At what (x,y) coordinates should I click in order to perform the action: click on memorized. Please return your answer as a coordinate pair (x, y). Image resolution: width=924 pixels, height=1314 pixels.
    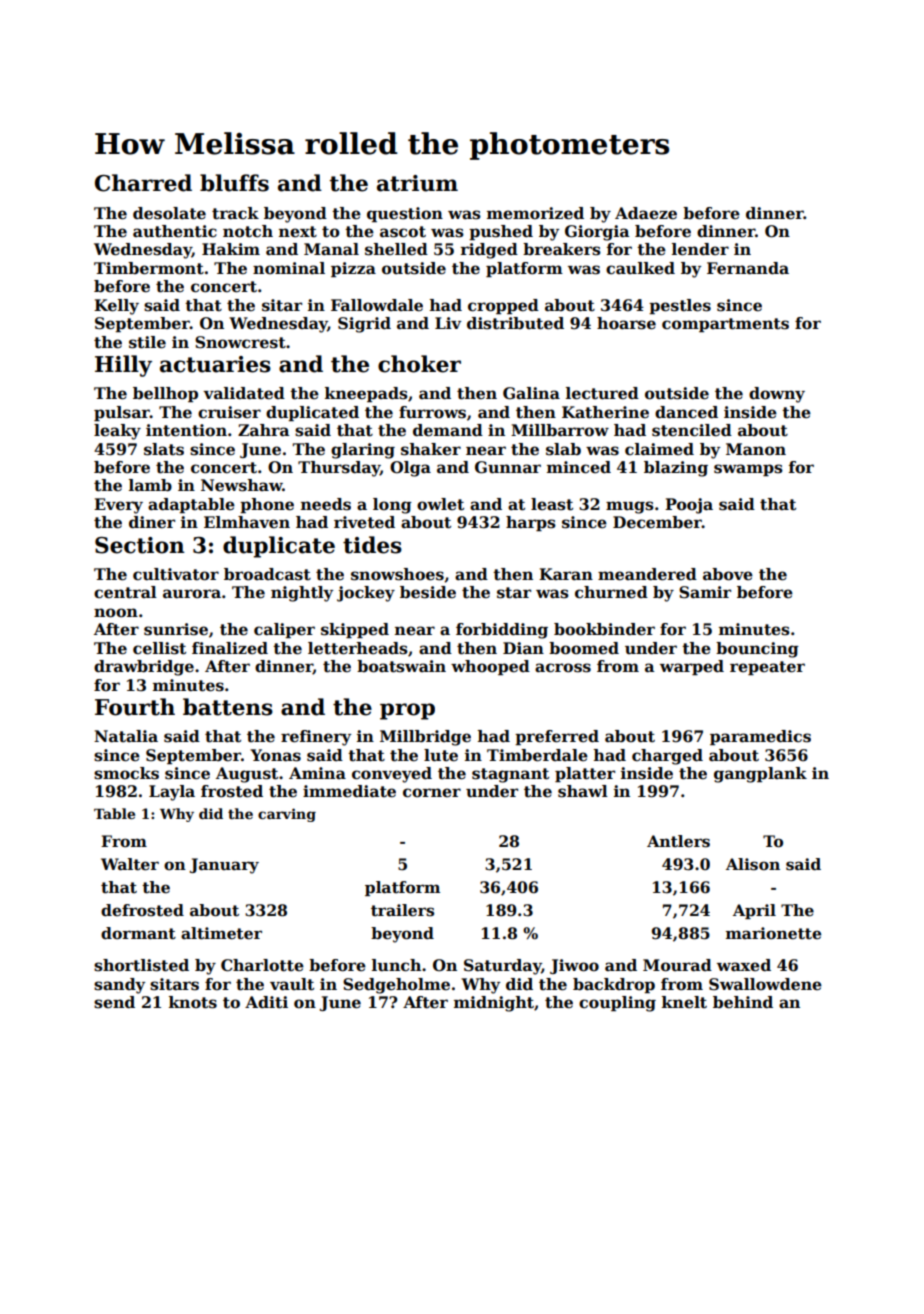
    Looking at the image, I should click on (535, 213).
